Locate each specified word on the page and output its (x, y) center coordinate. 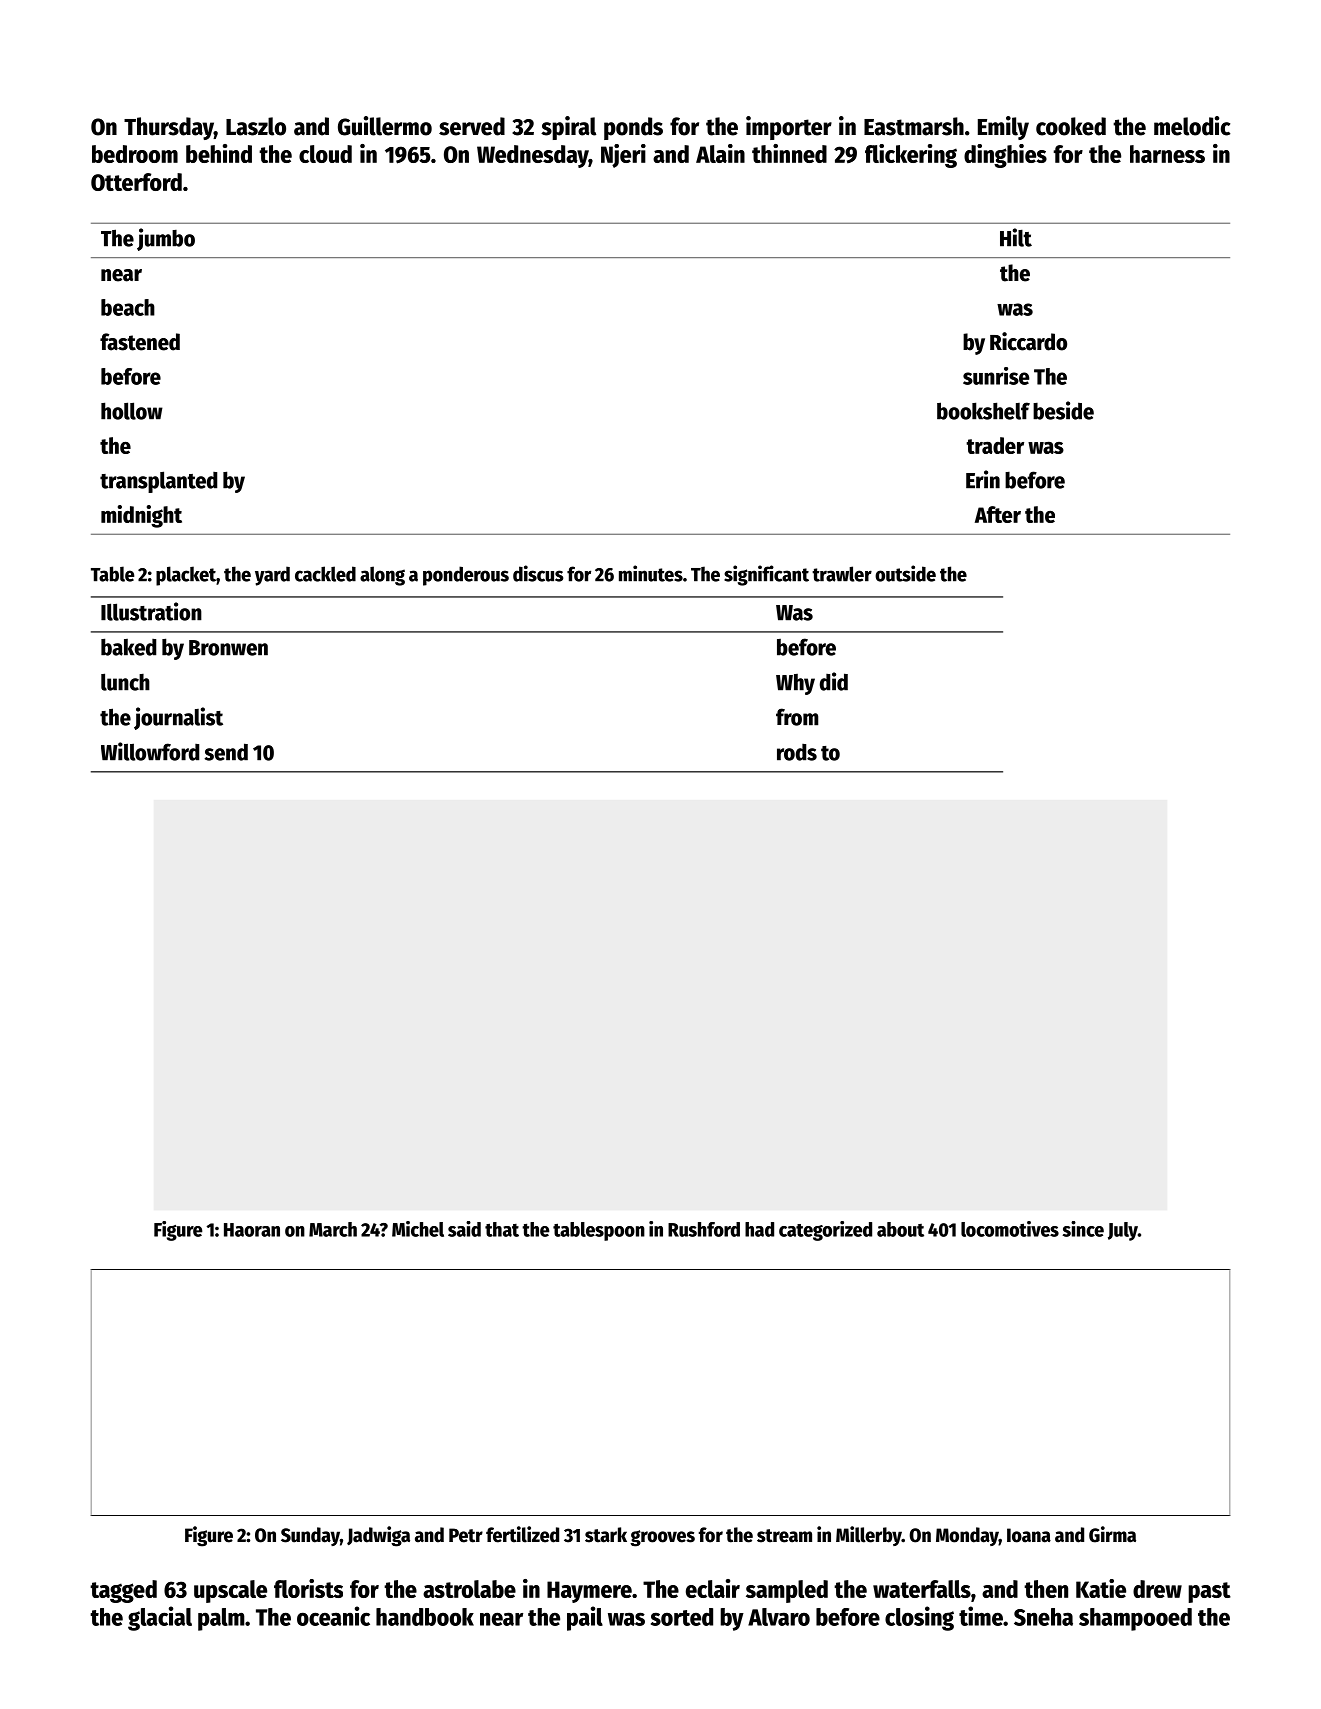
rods (797, 752)
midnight (141, 516)
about (900, 1229)
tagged (123, 1591)
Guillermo (385, 126)
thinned (789, 153)
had (759, 1229)
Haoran (252, 1230)
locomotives (1010, 1229)
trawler (842, 574)
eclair (713, 1588)
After (998, 514)
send (226, 752)
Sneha (1043, 1617)
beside (1063, 410)
